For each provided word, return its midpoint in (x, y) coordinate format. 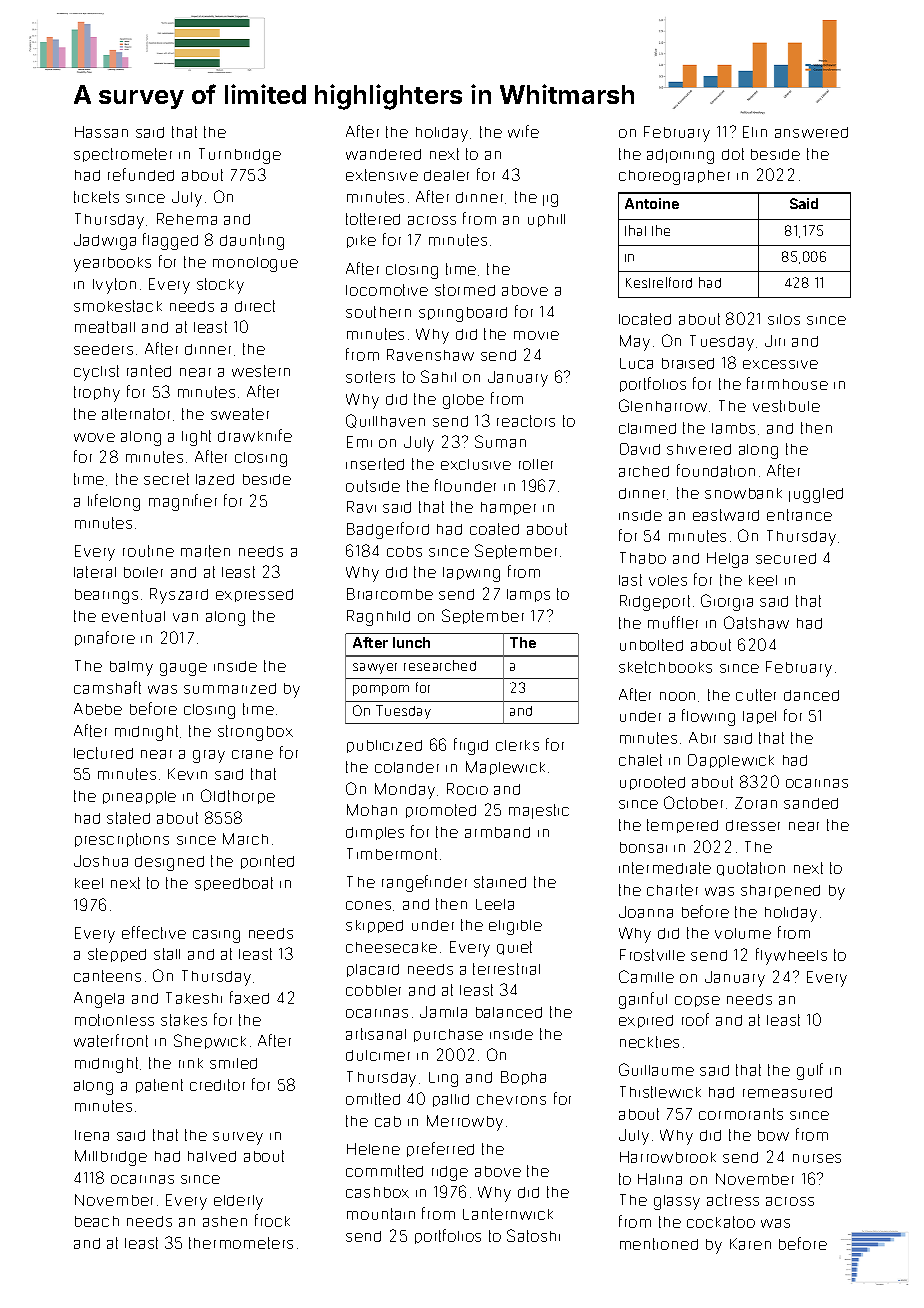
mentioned (659, 1244)
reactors (526, 421)
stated (128, 818)
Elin (755, 132)
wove (94, 437)
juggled (816, 495)
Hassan (101, 132)
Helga (727, 560)
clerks (517, 745)
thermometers (241, 1243)
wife (523, 131)
